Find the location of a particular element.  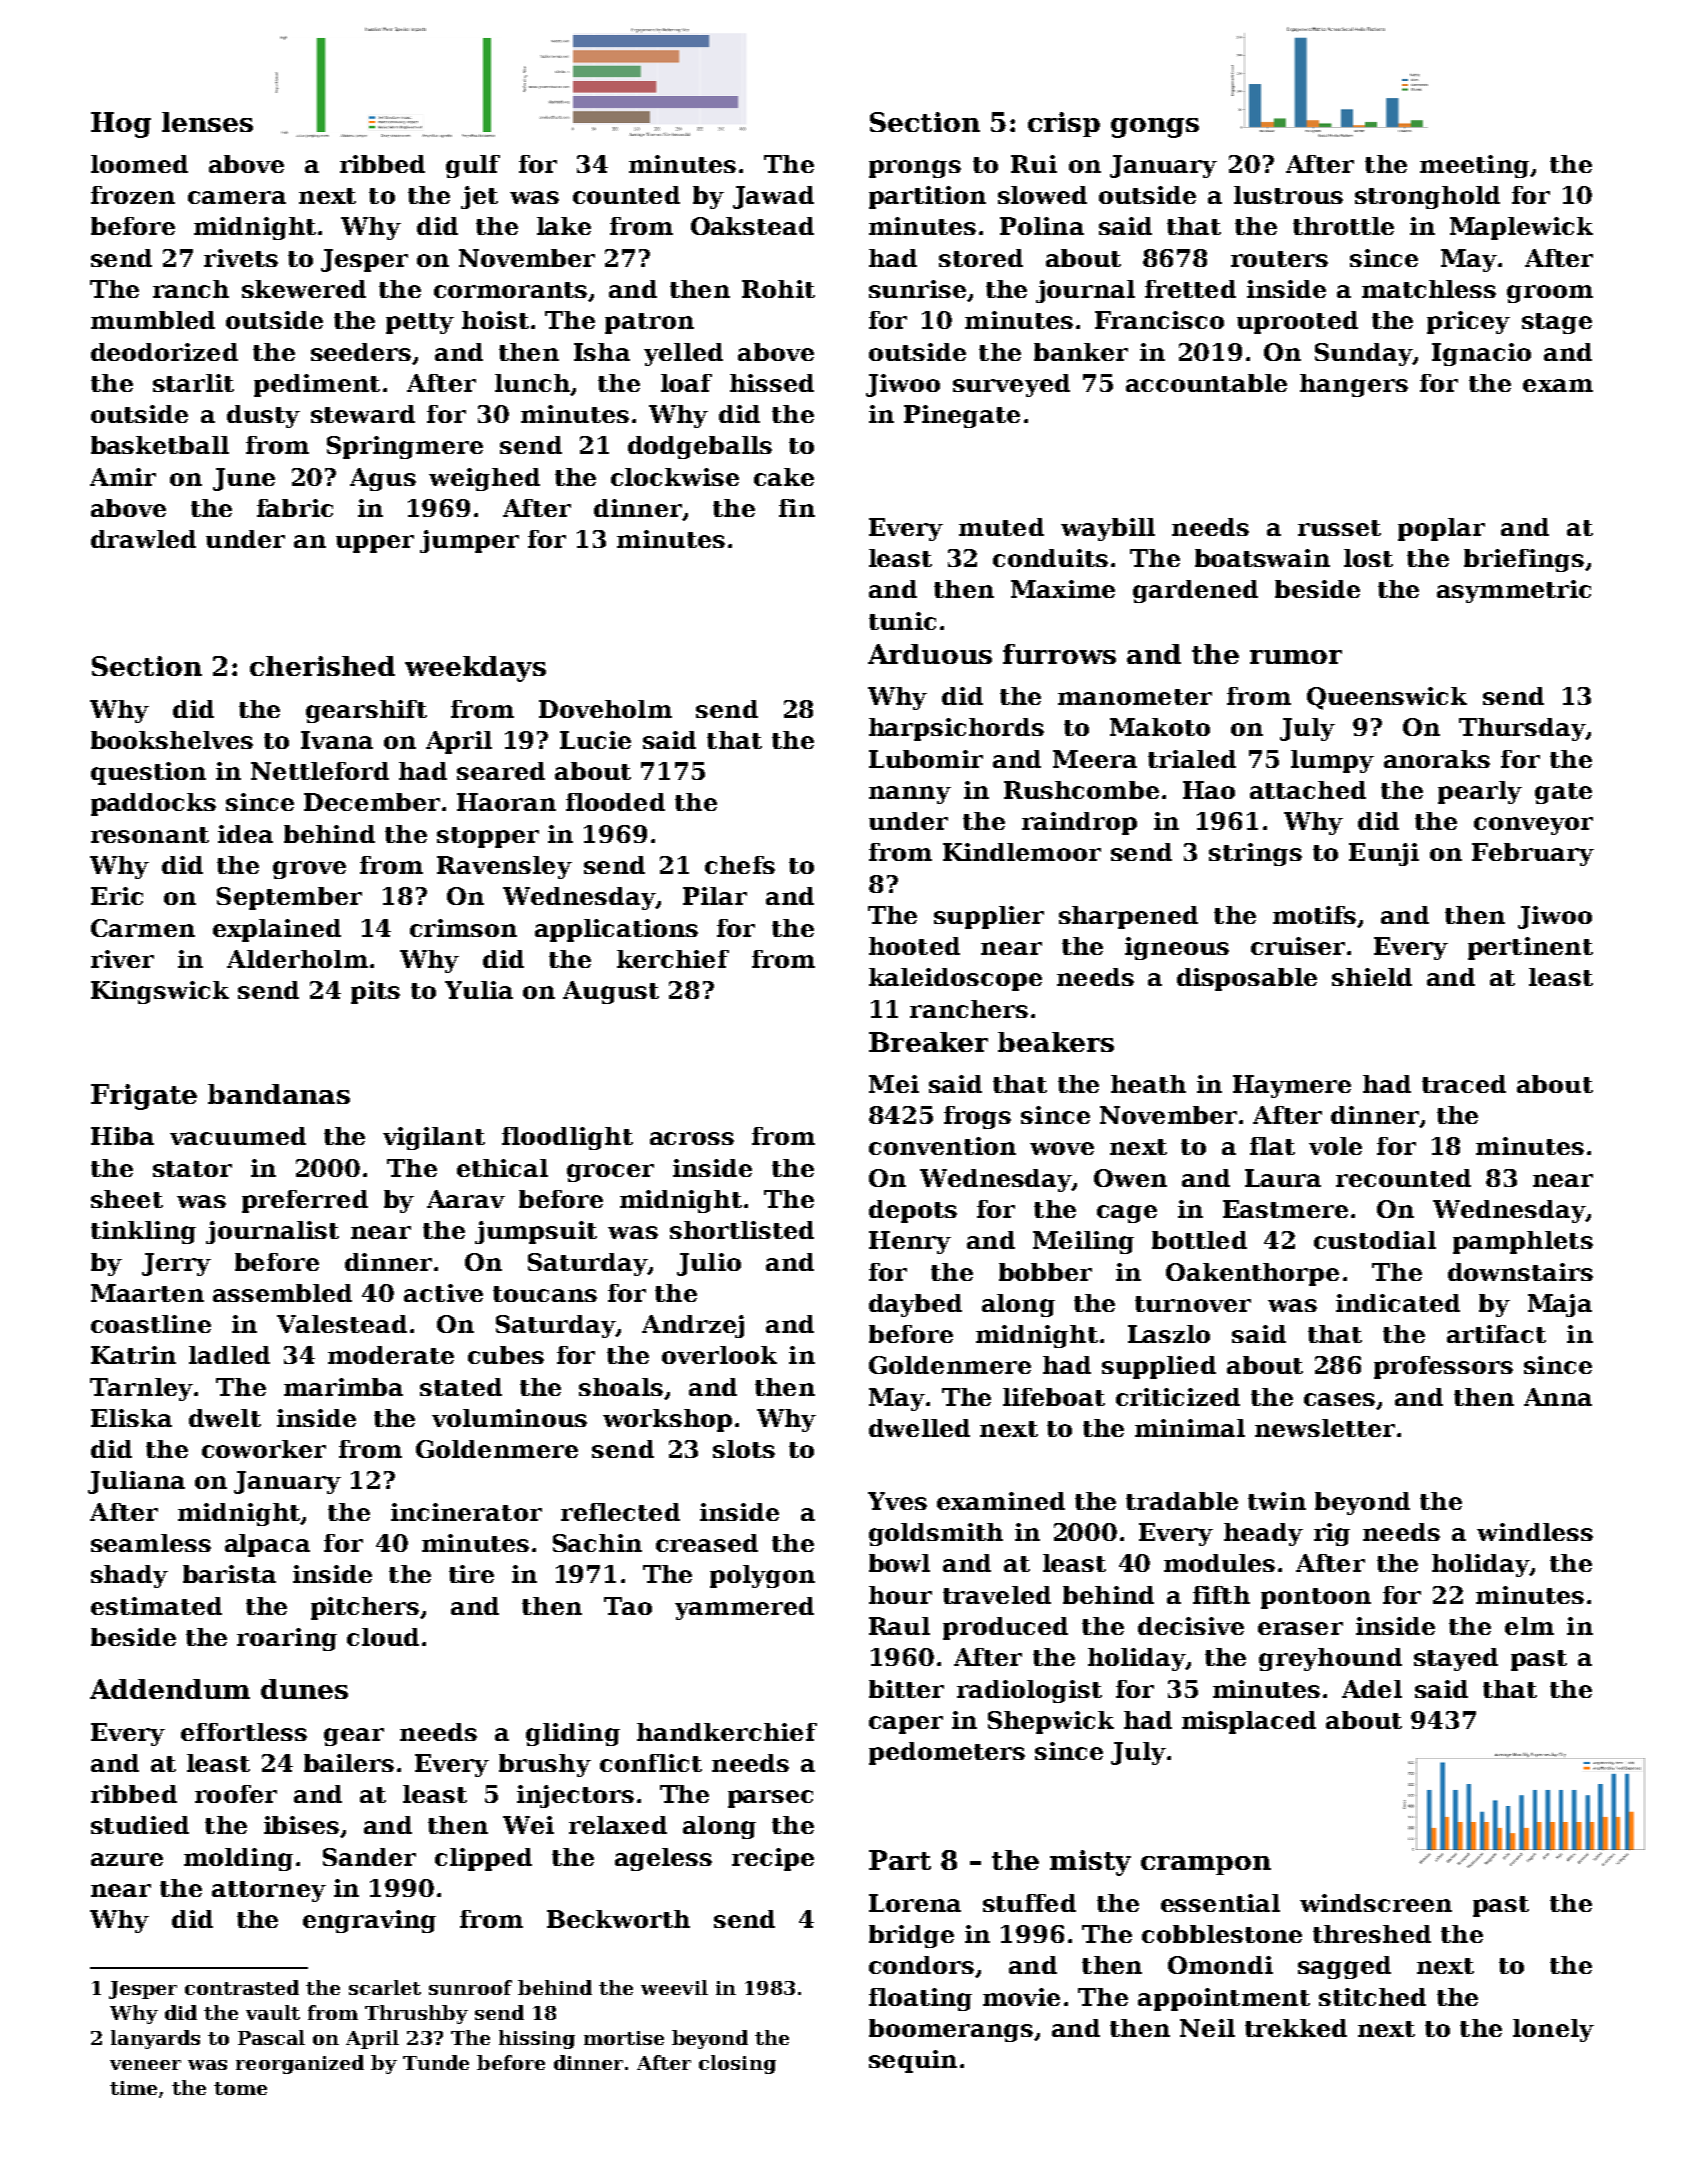

gulf is located at coordinates (473, 166).
